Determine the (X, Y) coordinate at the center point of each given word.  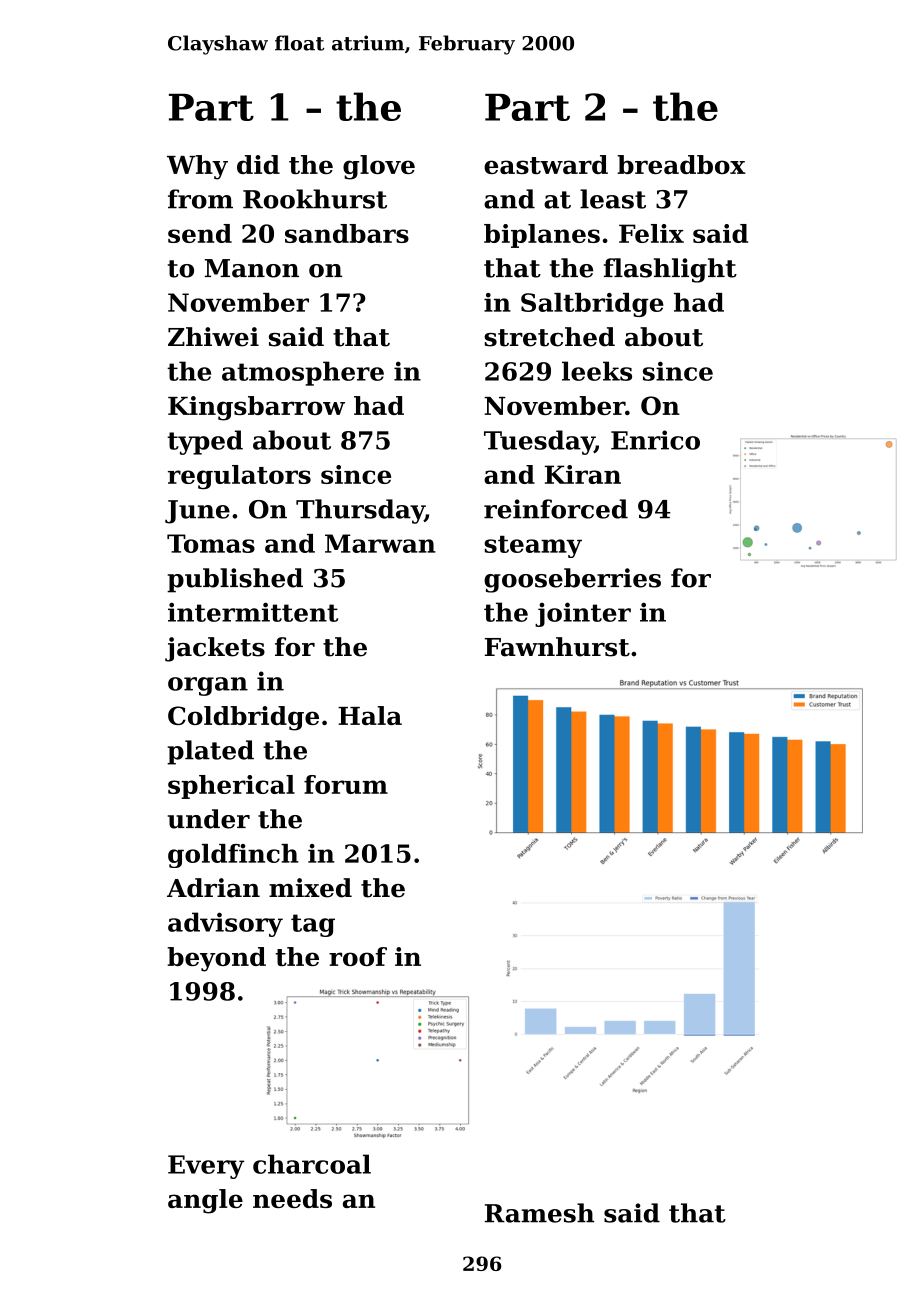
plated (210, 752)
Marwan (380, 543)
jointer (583, 614)
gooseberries (572, 580)
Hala (370, 715)
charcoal (312, 1164)
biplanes (542, 236)
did (258, 164)
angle (205, 1201)
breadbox (681, 164)
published (235, 580)
